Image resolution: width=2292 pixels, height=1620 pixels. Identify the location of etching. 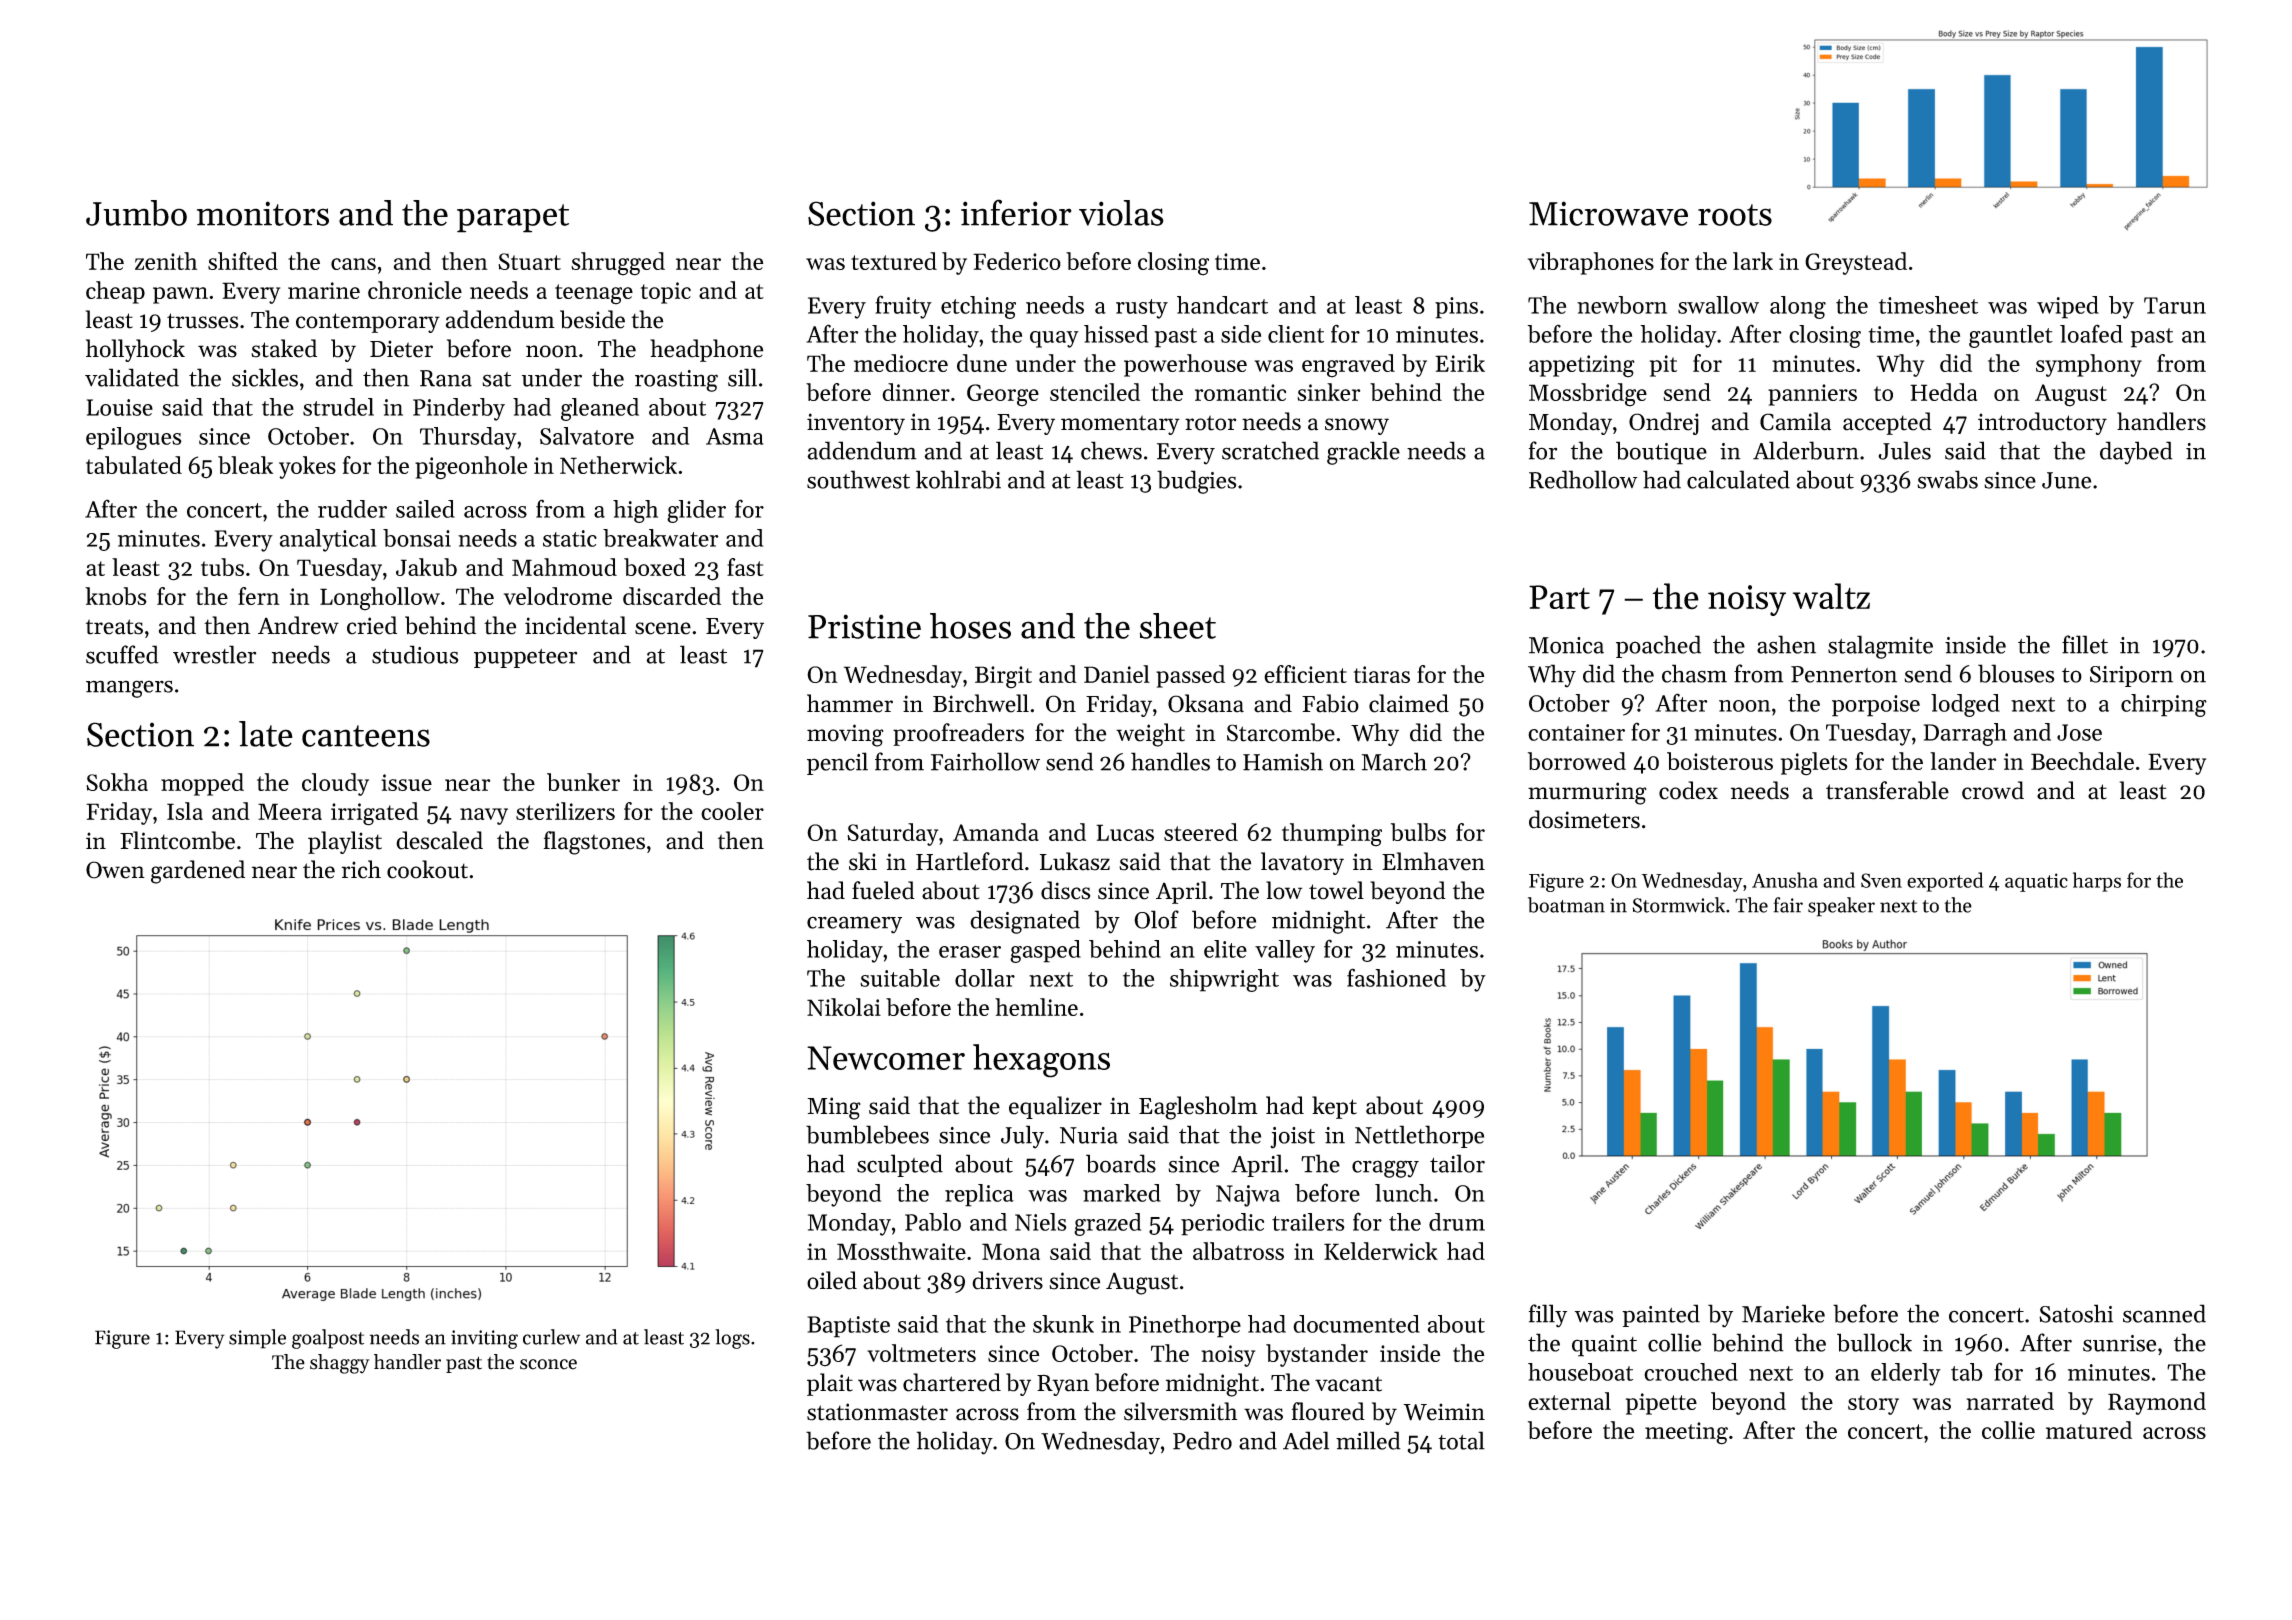
(978, 307).
